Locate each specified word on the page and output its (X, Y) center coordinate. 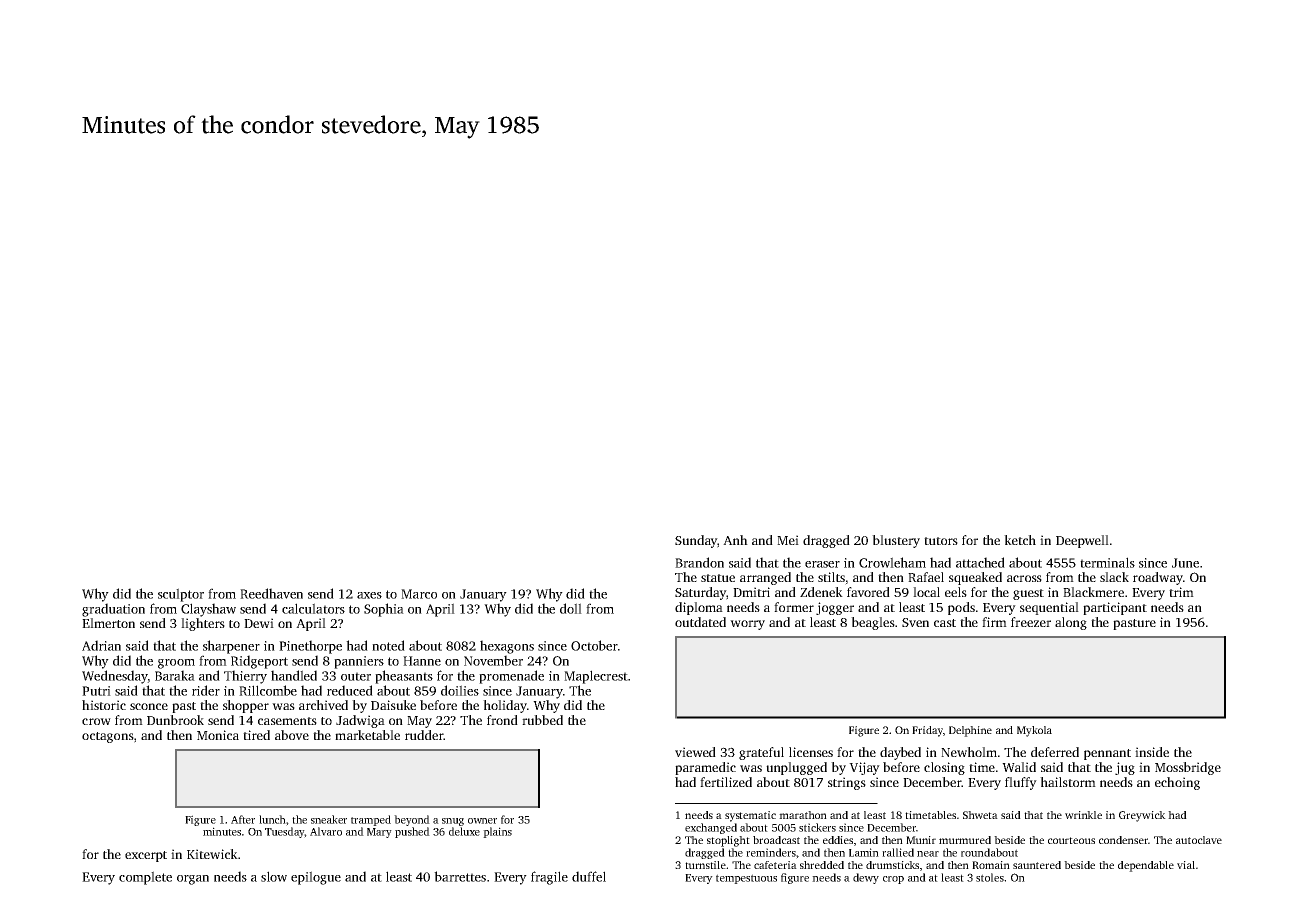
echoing (1177, 783)
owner (482, 821)
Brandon (699, 562)
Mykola (1034, 731)
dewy (866, 878)
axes (369, 595)
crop (893, 880)
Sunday (696, 541)
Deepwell (1082, 541)
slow (274, 876)
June (1185, 563)
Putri (96, 691)
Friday (927, 731)
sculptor (181, 595)
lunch (272, 819)
